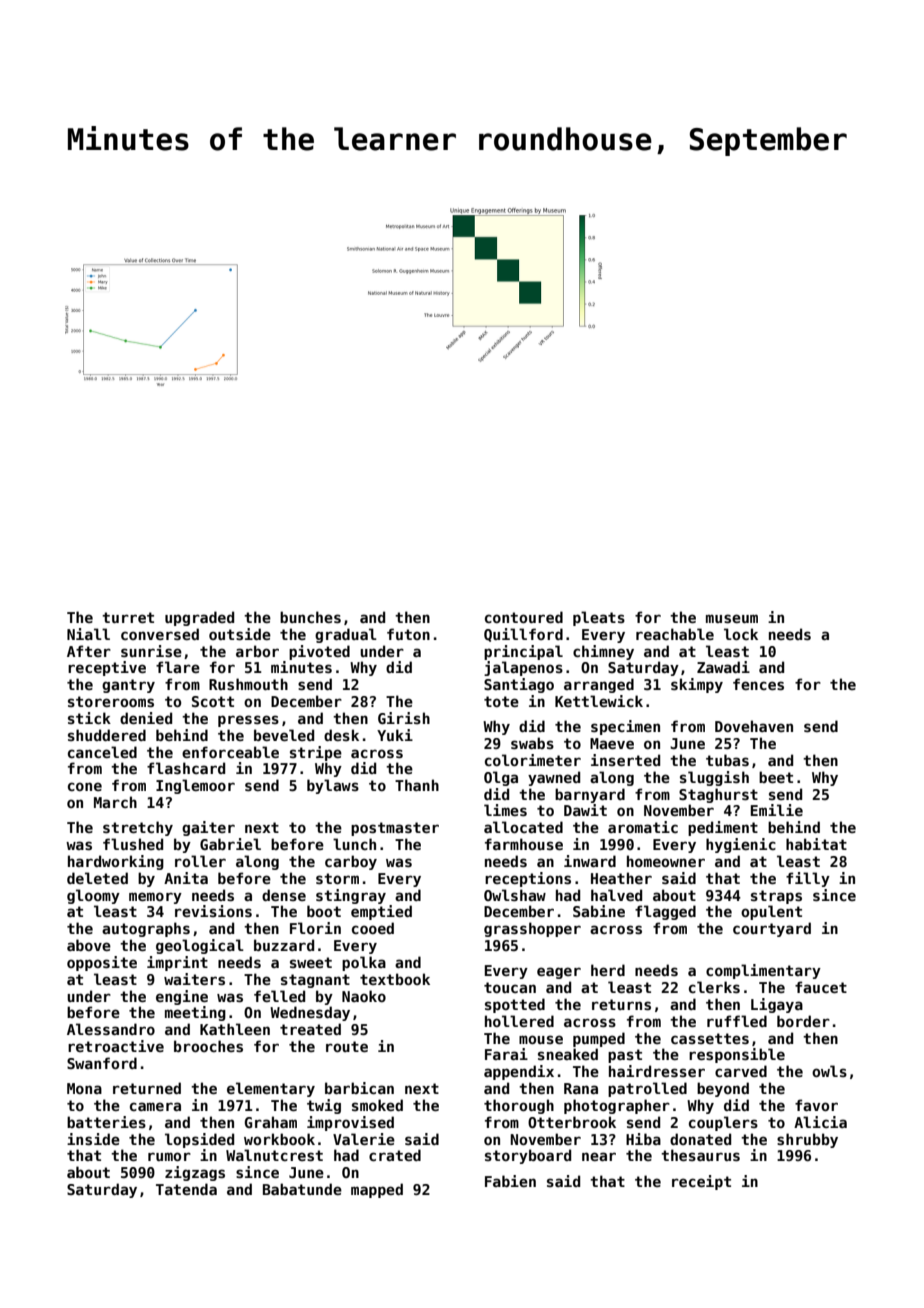 Image resolution: width=924 pixels, height=1308 pixels. I want to click on mapped, so click(377, 1190).
